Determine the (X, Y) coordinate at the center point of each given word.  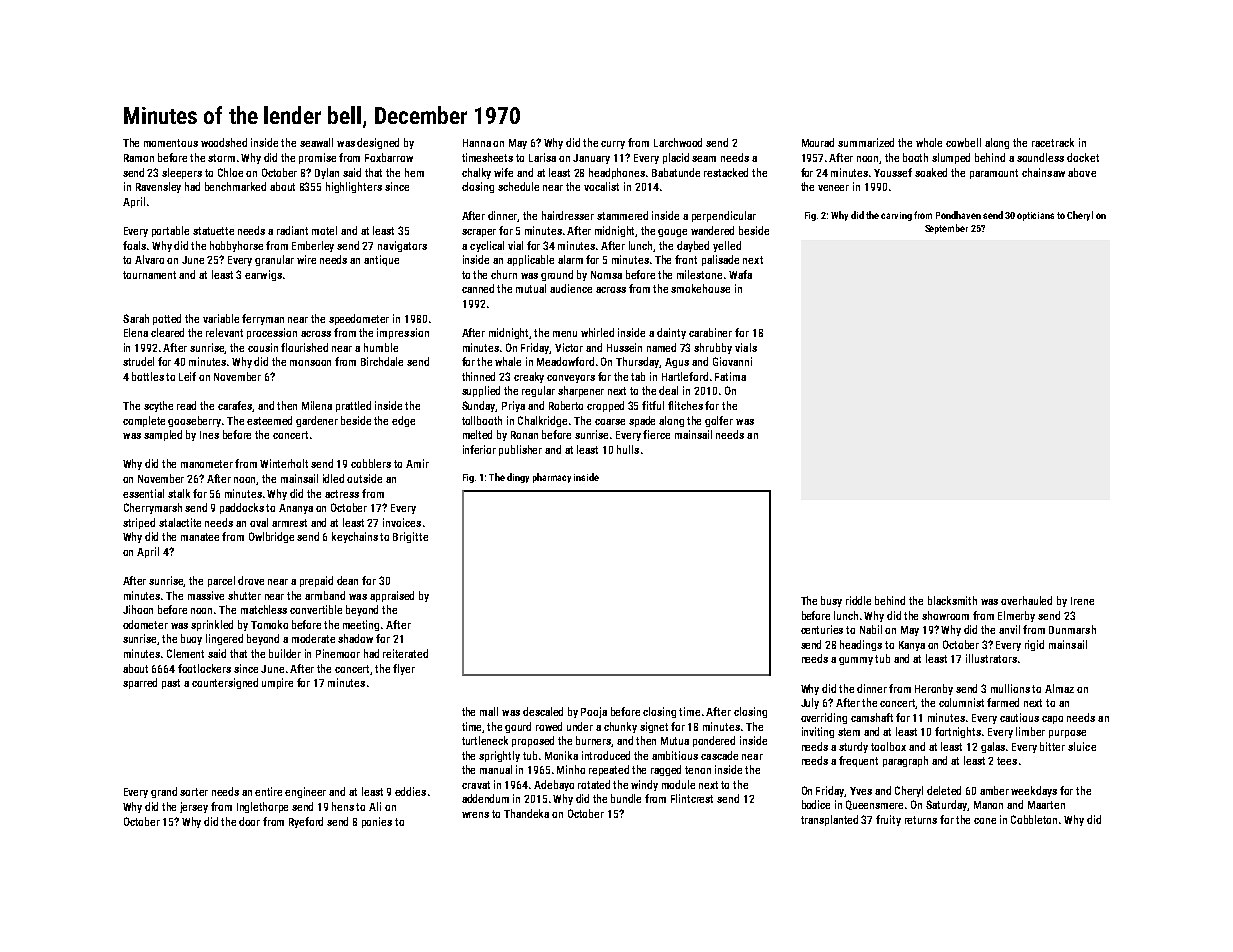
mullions (1010, 688)
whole (929, 142)
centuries (822, 629)
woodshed (224, 142)
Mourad (818, 142)
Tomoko (269, 624)
